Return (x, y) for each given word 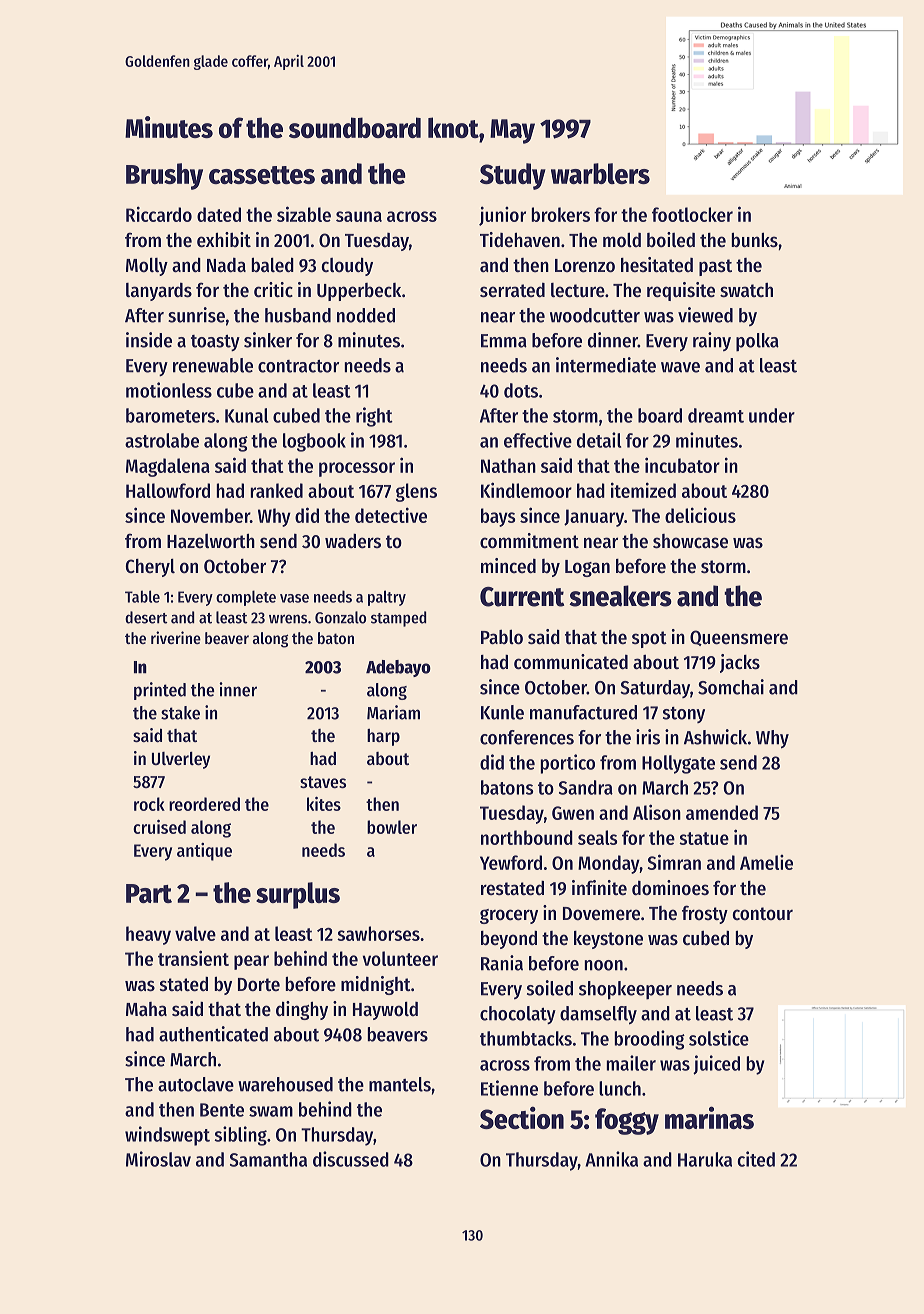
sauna (359, 216)
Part (149, 893)
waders (353, 541)
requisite (681, 291)
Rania (502, 963)
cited (756, 1159)
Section (522, 1117)
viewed (705, 315)
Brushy (164, 176)
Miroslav (158, 1159)
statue (704, 838)
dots (521, 390)
